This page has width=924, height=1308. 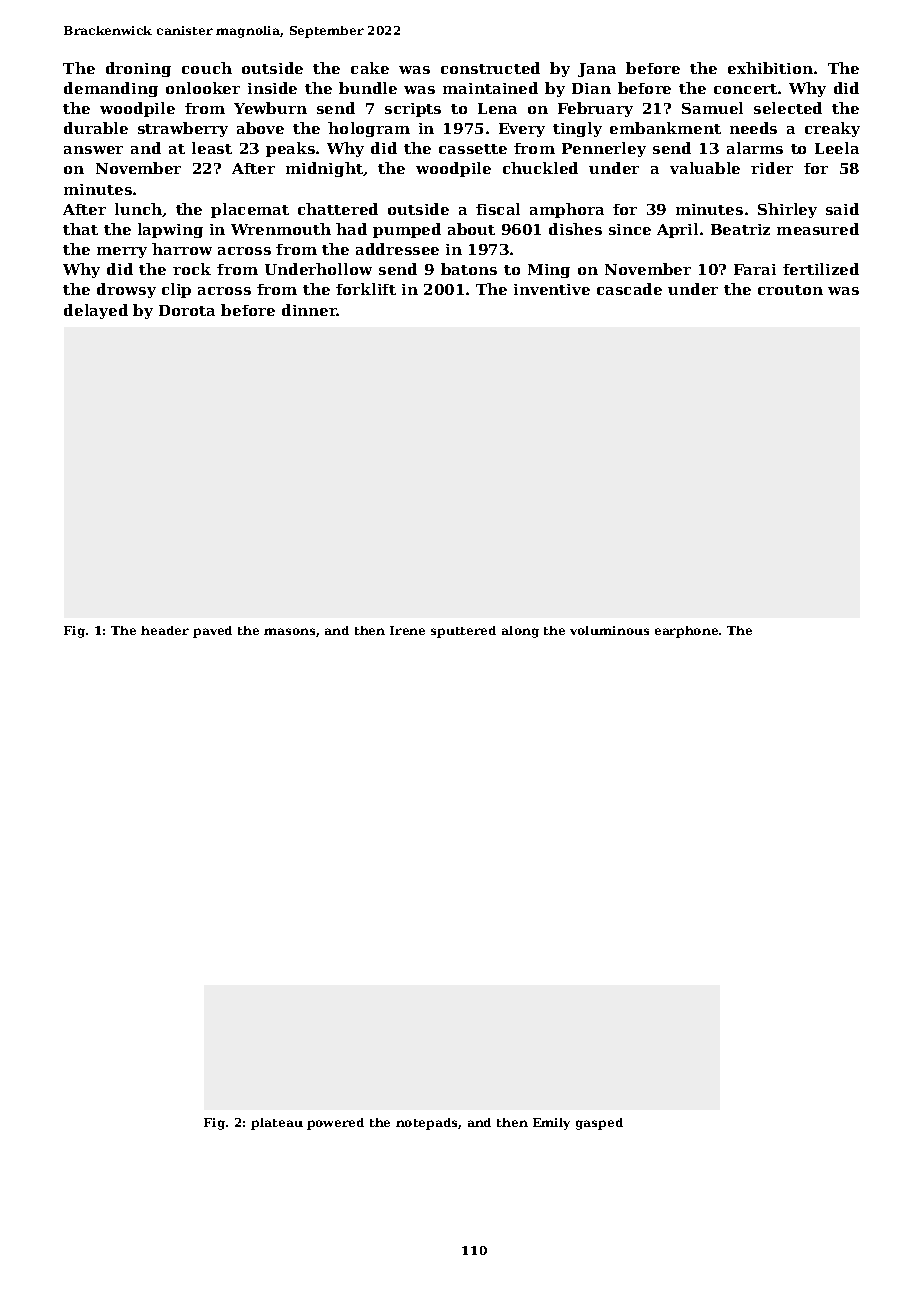 I want to click on crouton, so click(x=790, y=290).
